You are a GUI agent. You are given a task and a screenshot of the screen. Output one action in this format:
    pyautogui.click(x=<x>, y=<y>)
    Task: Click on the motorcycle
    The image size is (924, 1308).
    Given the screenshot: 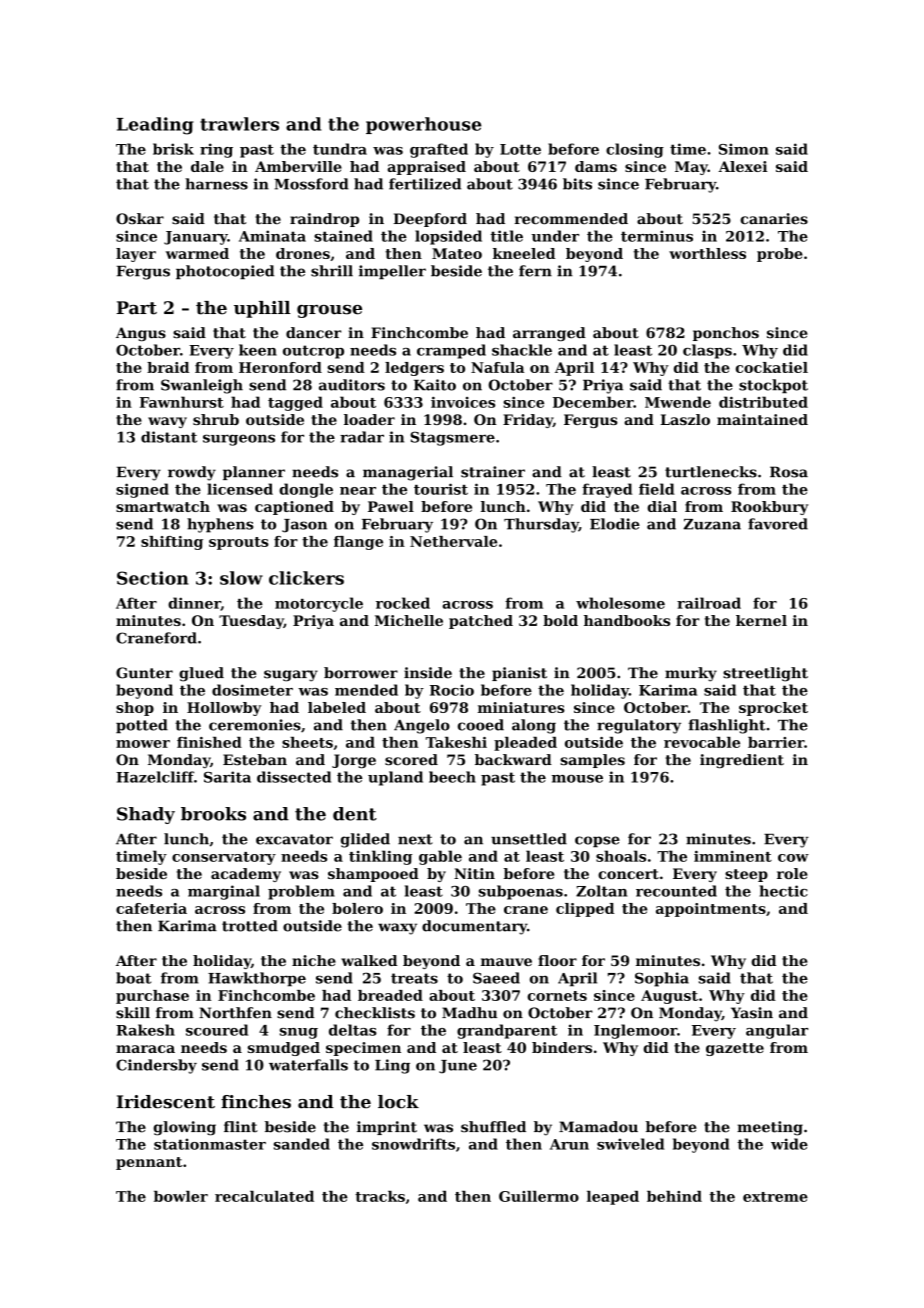 What is the action you would take?
    pyautogui.click(x=319, y=604)
